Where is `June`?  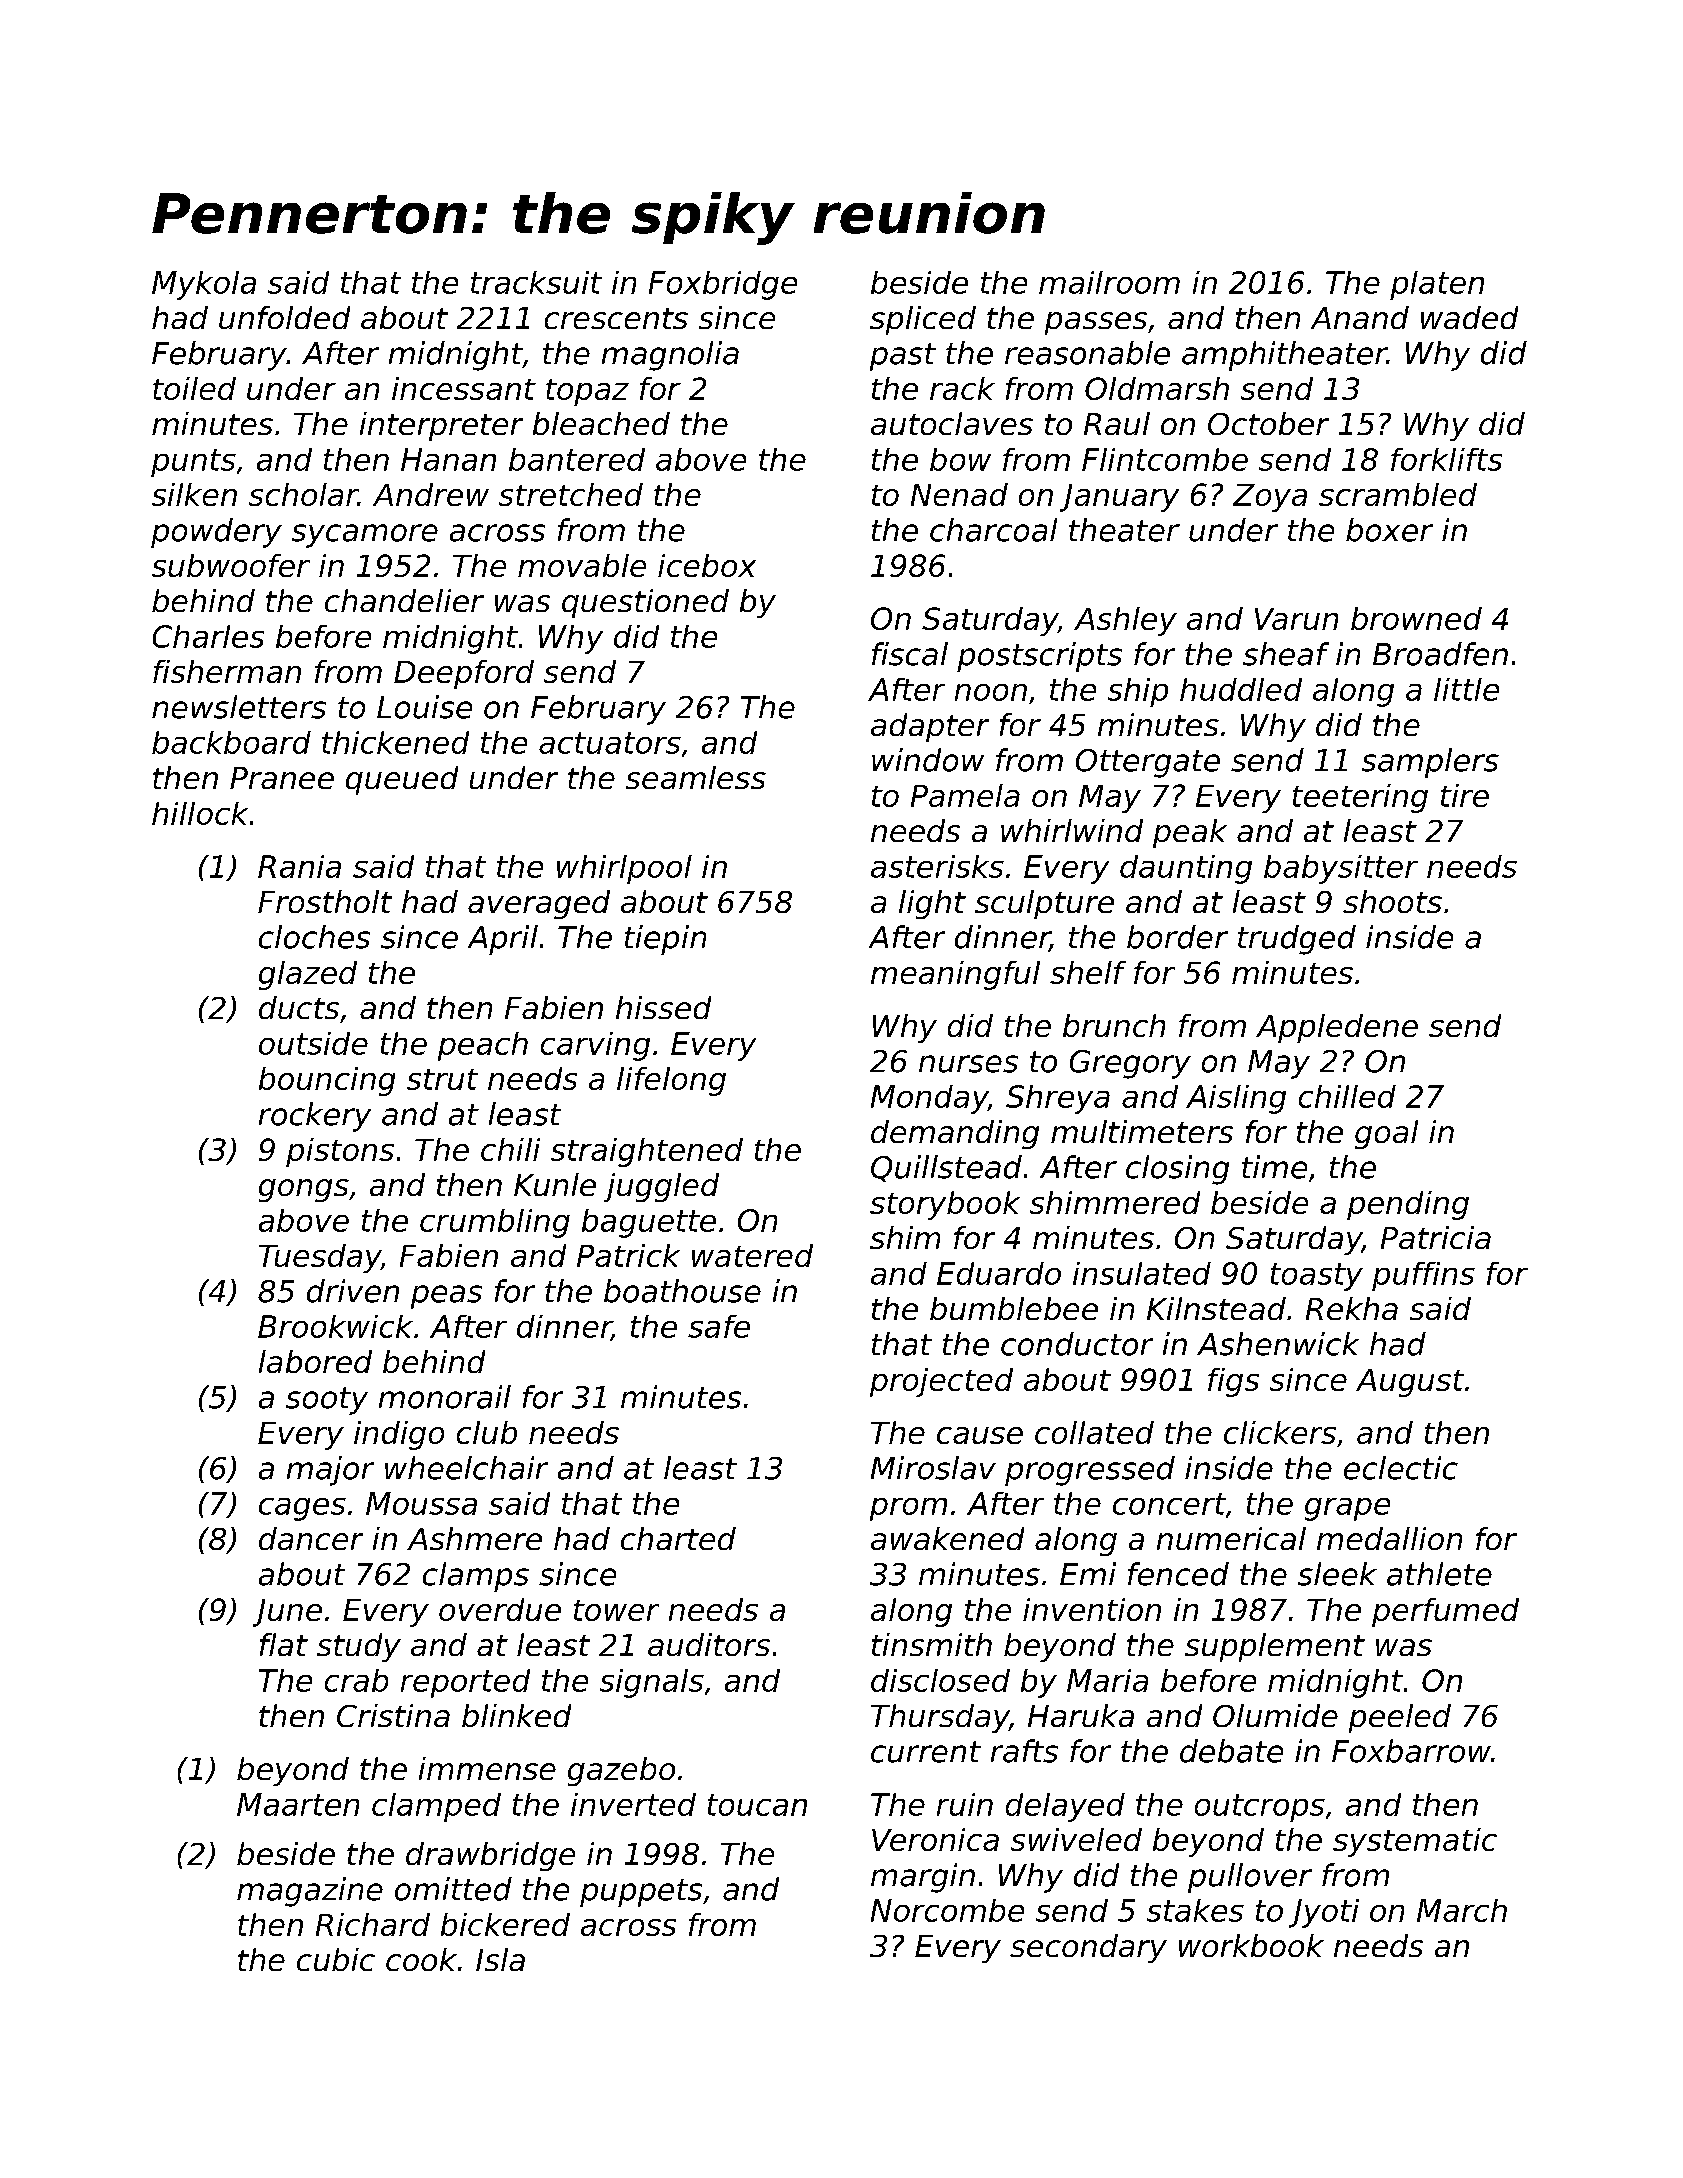 June is located at coordinates (287, 1613).
